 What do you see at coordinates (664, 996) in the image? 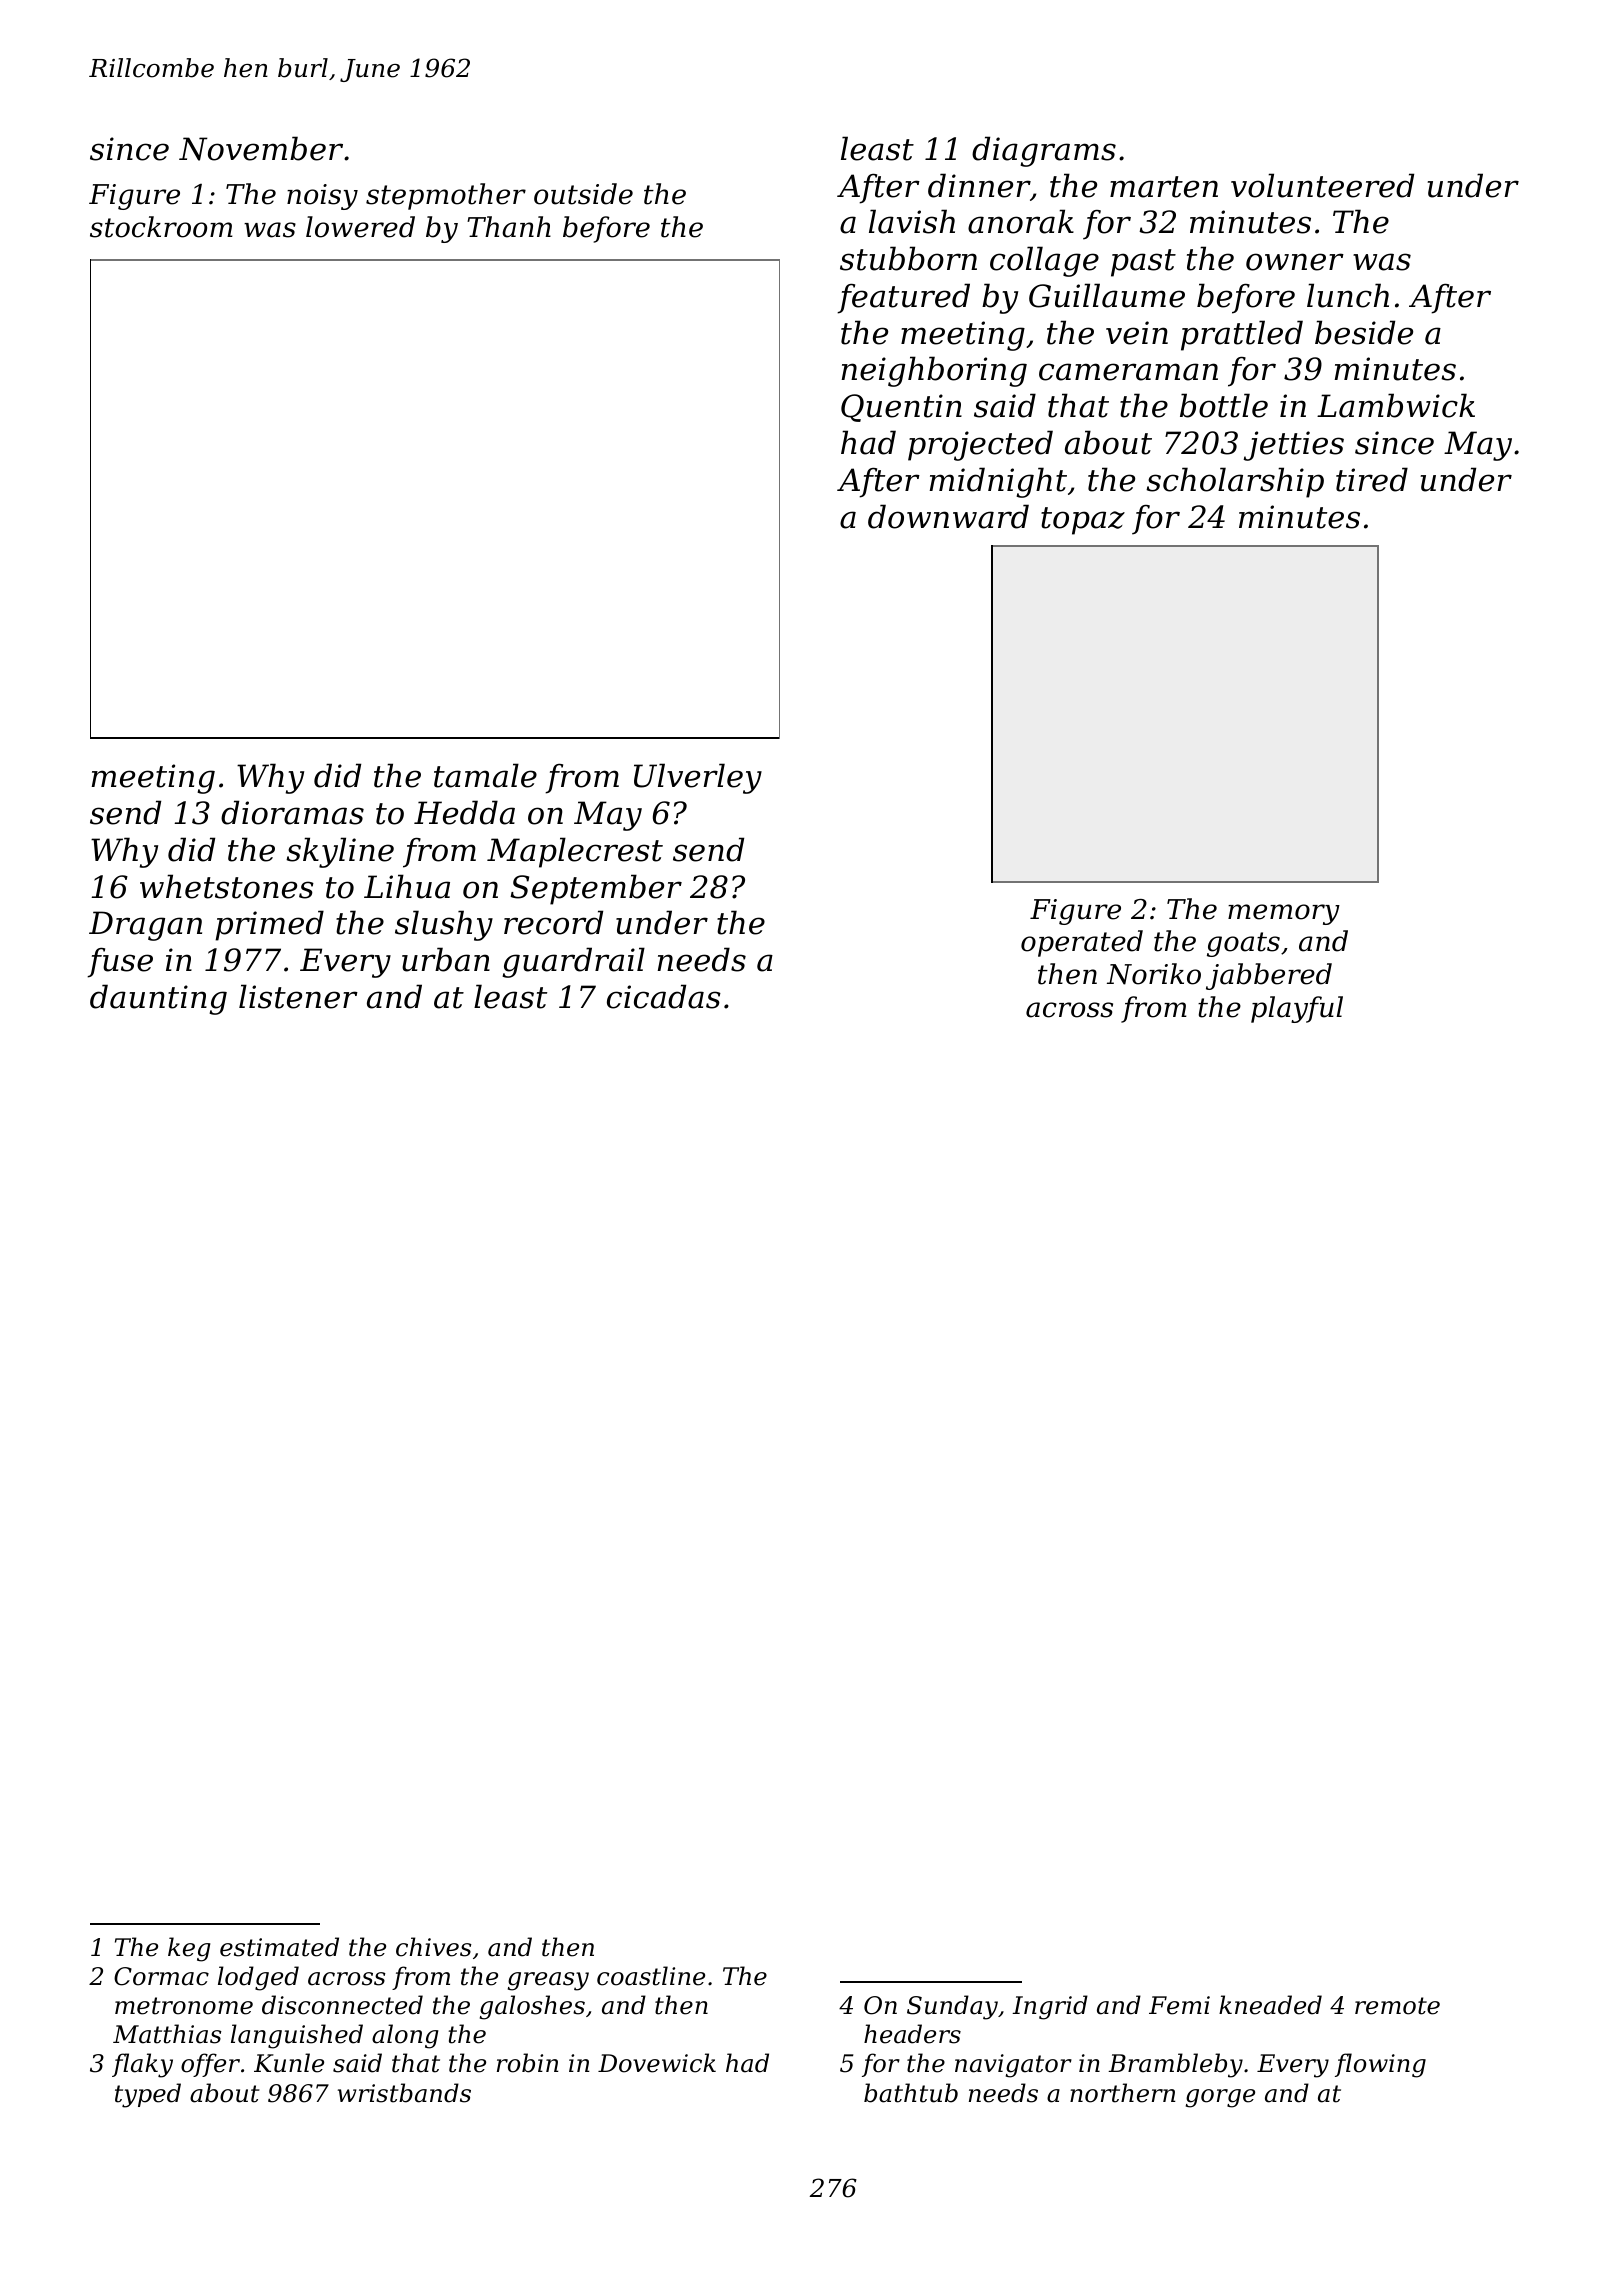
I see `cicadas` at bounding box center [664, 996].
